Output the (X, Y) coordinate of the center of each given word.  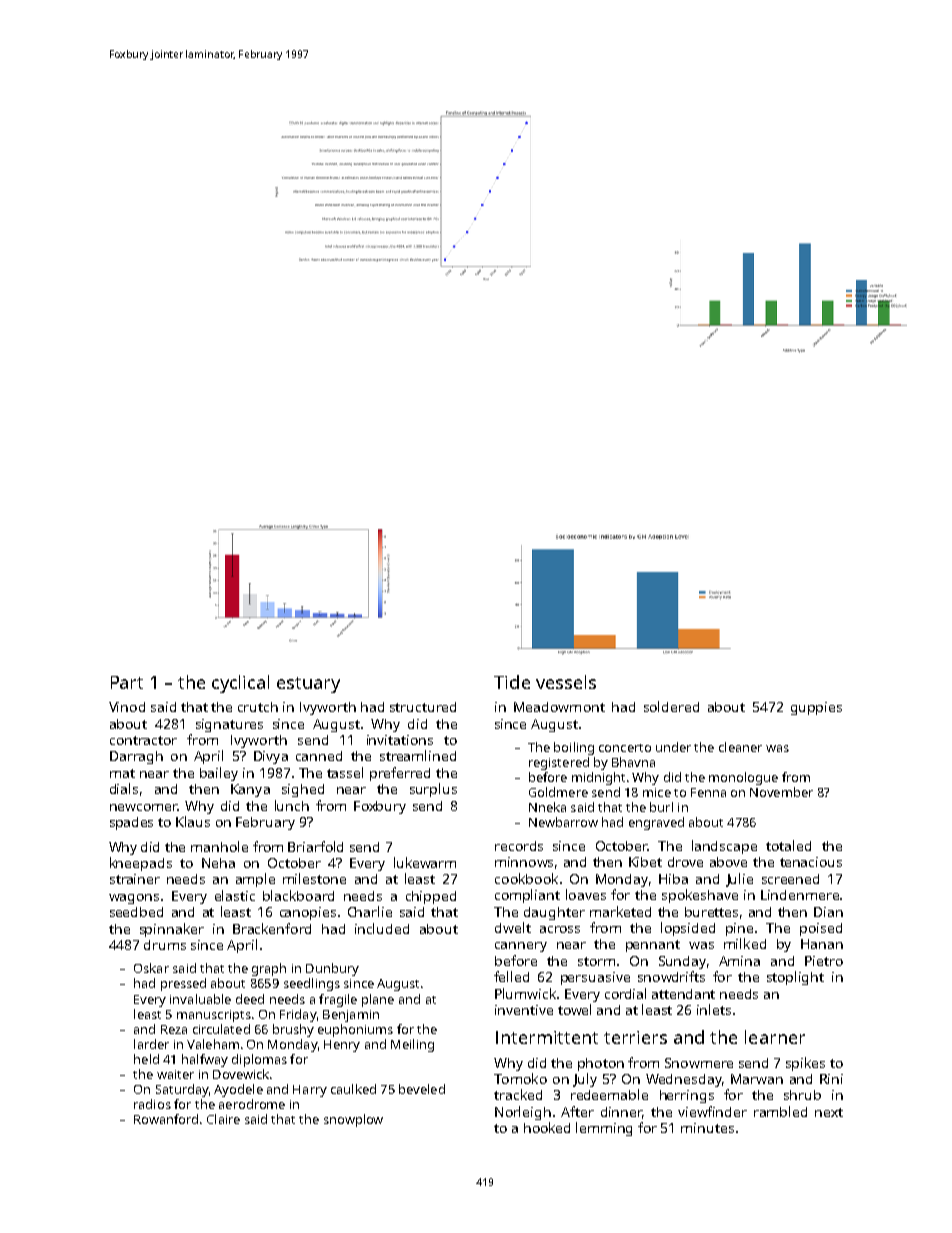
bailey (219, 774)
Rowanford (166, 1119)
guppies (816, 708)
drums (165, 945)
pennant (653, 946)
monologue (743, 778)
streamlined (418, 755)
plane (378, 1000)
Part (127, 682)
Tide (512, 682)
